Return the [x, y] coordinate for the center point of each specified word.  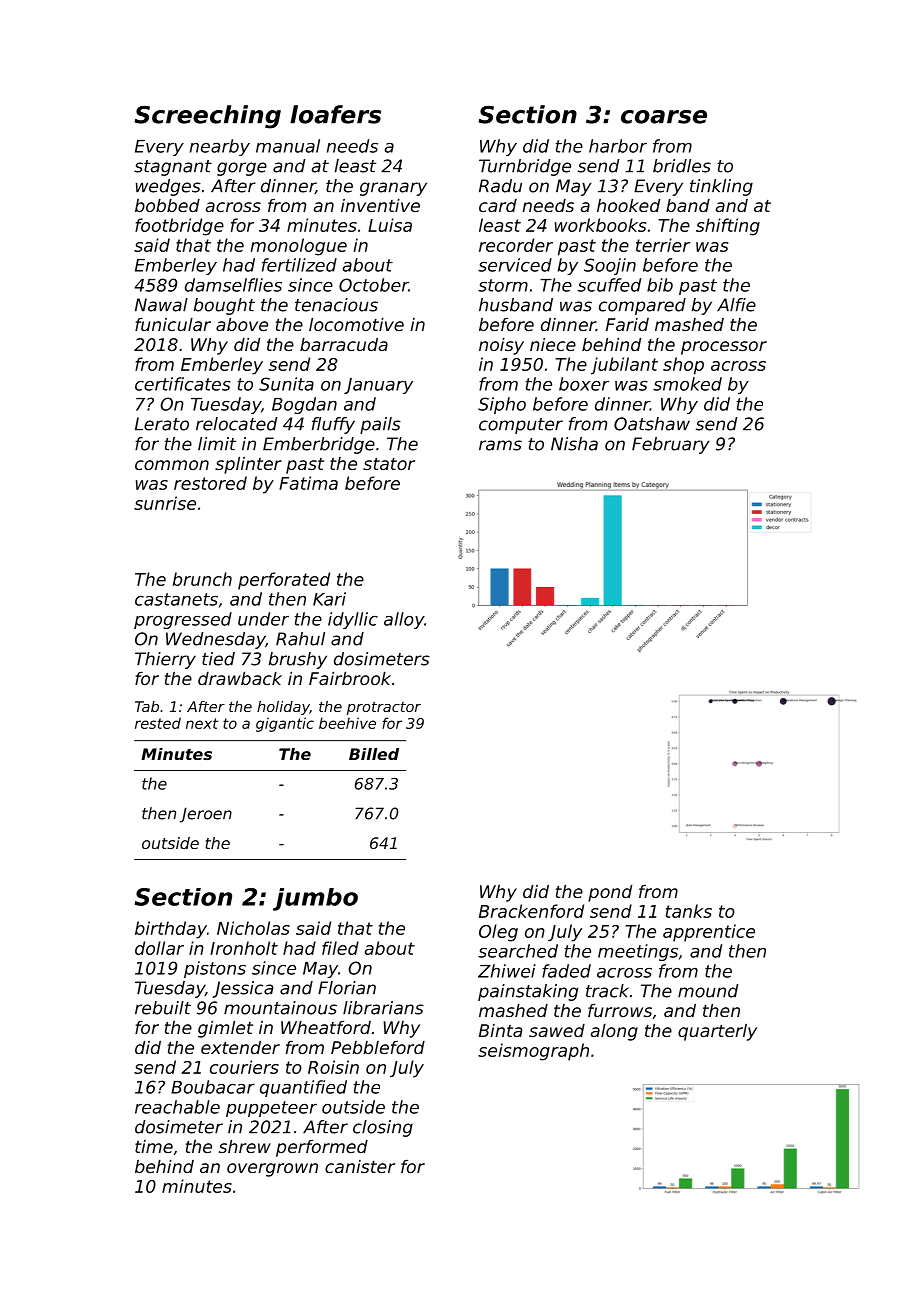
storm [503, 285]
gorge [242, 169]
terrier [663, 245]
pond [610, 893]
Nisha [574, 444]
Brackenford [531, 911]
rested [158, 723]
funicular [173, 324]
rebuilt [163, 1008]
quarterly [717, 1032]
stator [389, 464]
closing [383, 1128]
